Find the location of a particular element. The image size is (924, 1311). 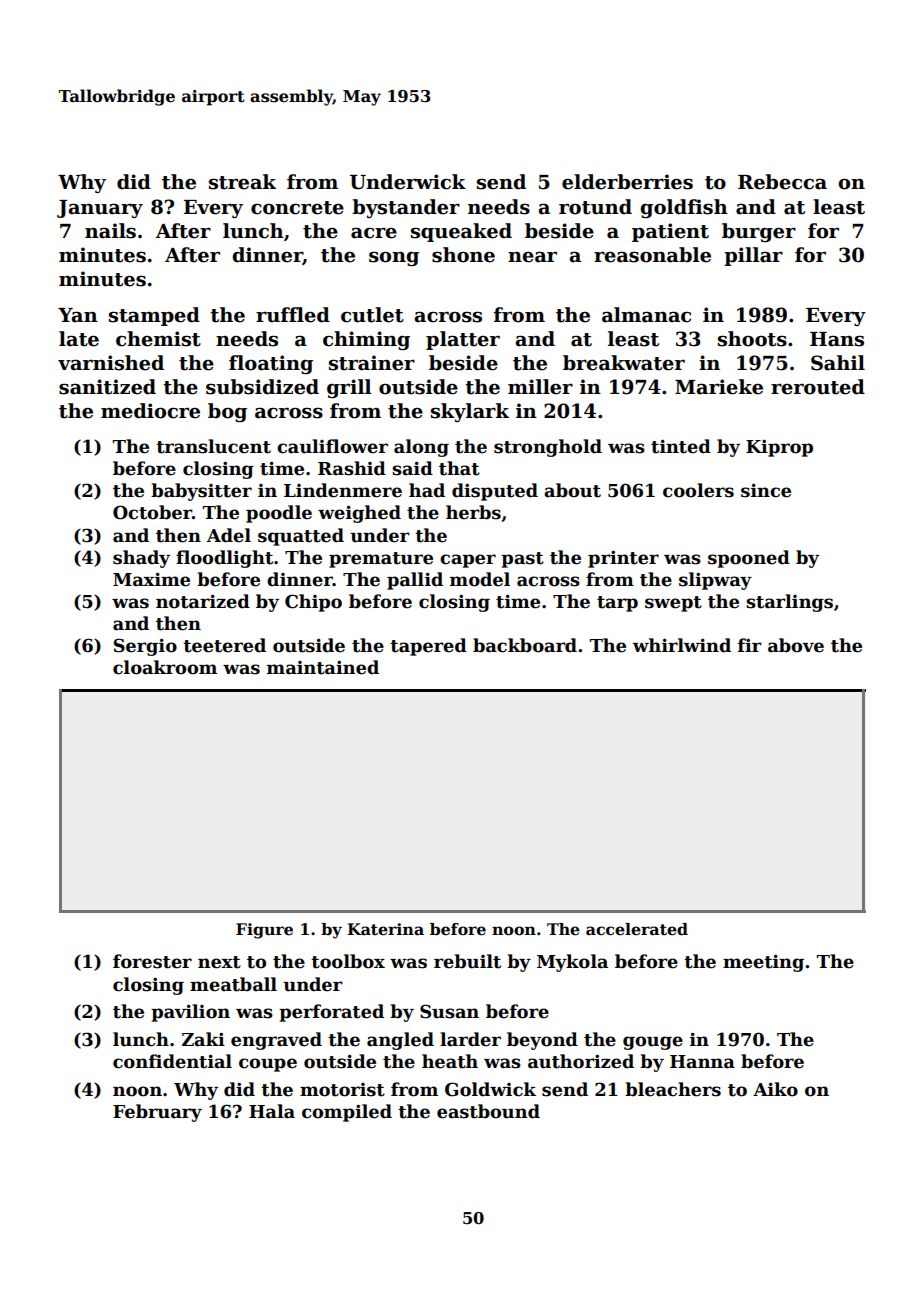

Katerina is located at coordinates (385, 929).
